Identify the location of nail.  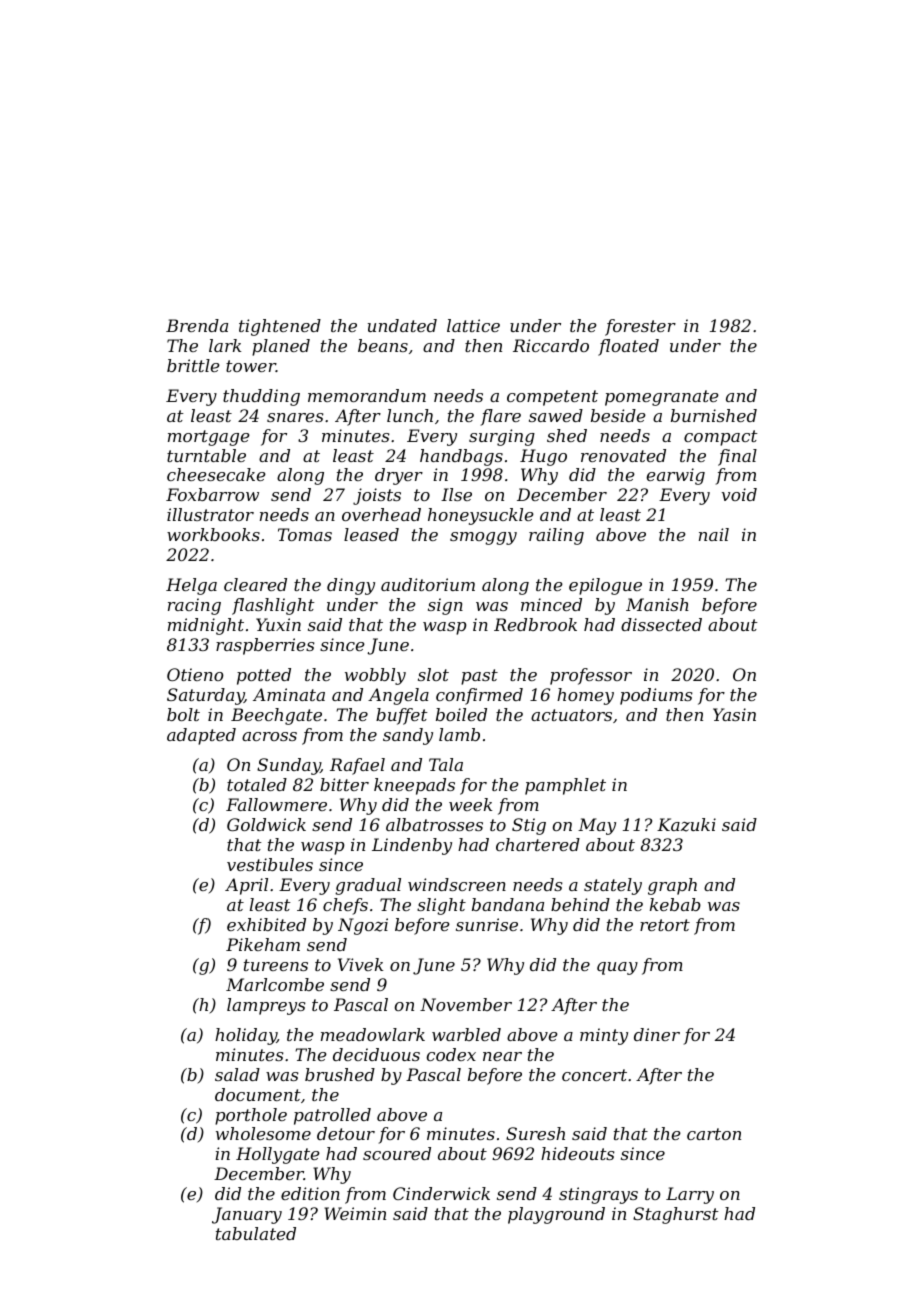
(714, 534).
